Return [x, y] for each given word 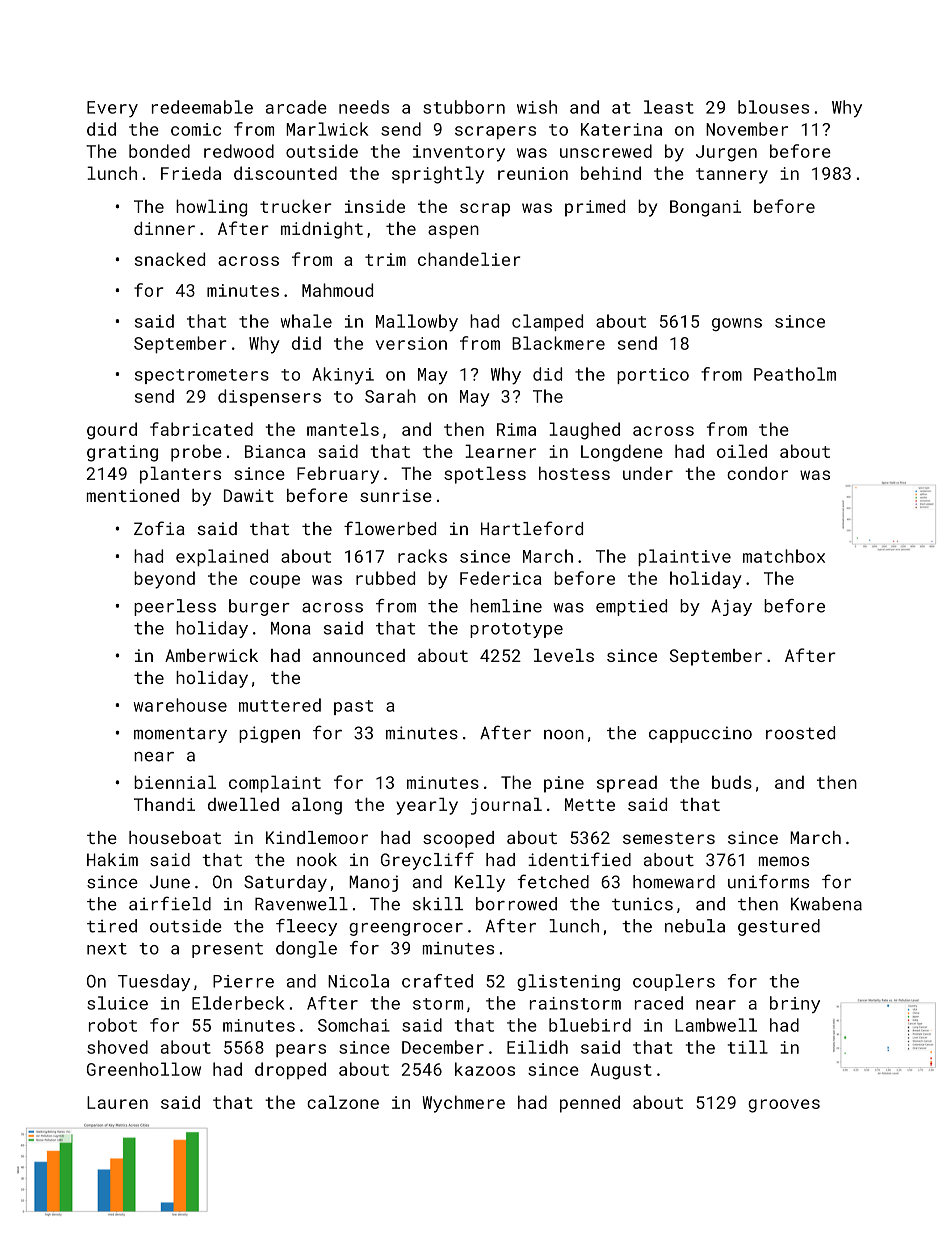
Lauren [117, 1102]
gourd [112, 431]
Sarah [390, 396]
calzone [343, 1102]
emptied [631, 607]
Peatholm [795, 374]
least [669, 107]
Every [112, 109]
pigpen [269, 734]
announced [359, 655]
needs [364, 107]
